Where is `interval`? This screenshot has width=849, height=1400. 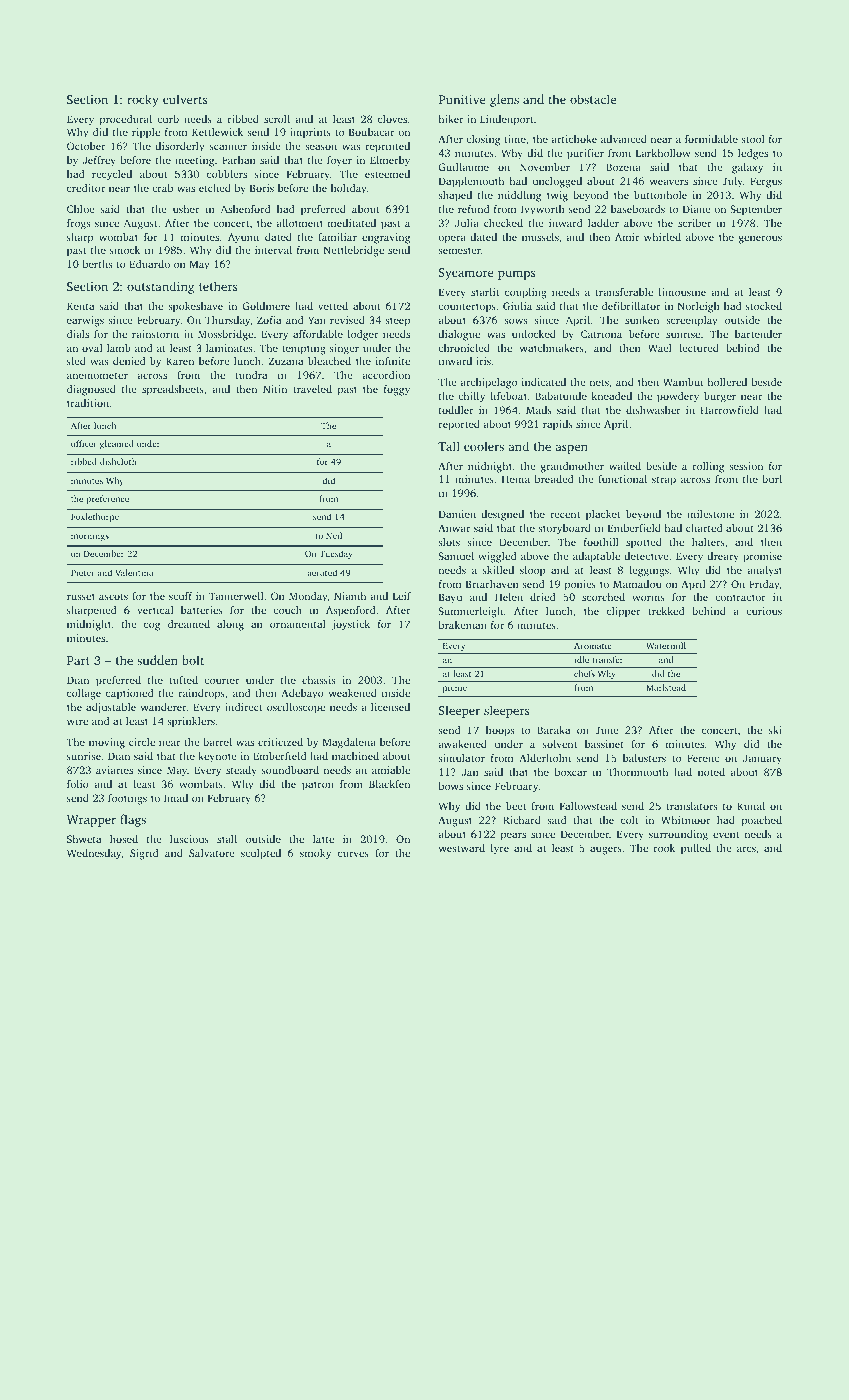
interval is located at coordinates (273, 250).
